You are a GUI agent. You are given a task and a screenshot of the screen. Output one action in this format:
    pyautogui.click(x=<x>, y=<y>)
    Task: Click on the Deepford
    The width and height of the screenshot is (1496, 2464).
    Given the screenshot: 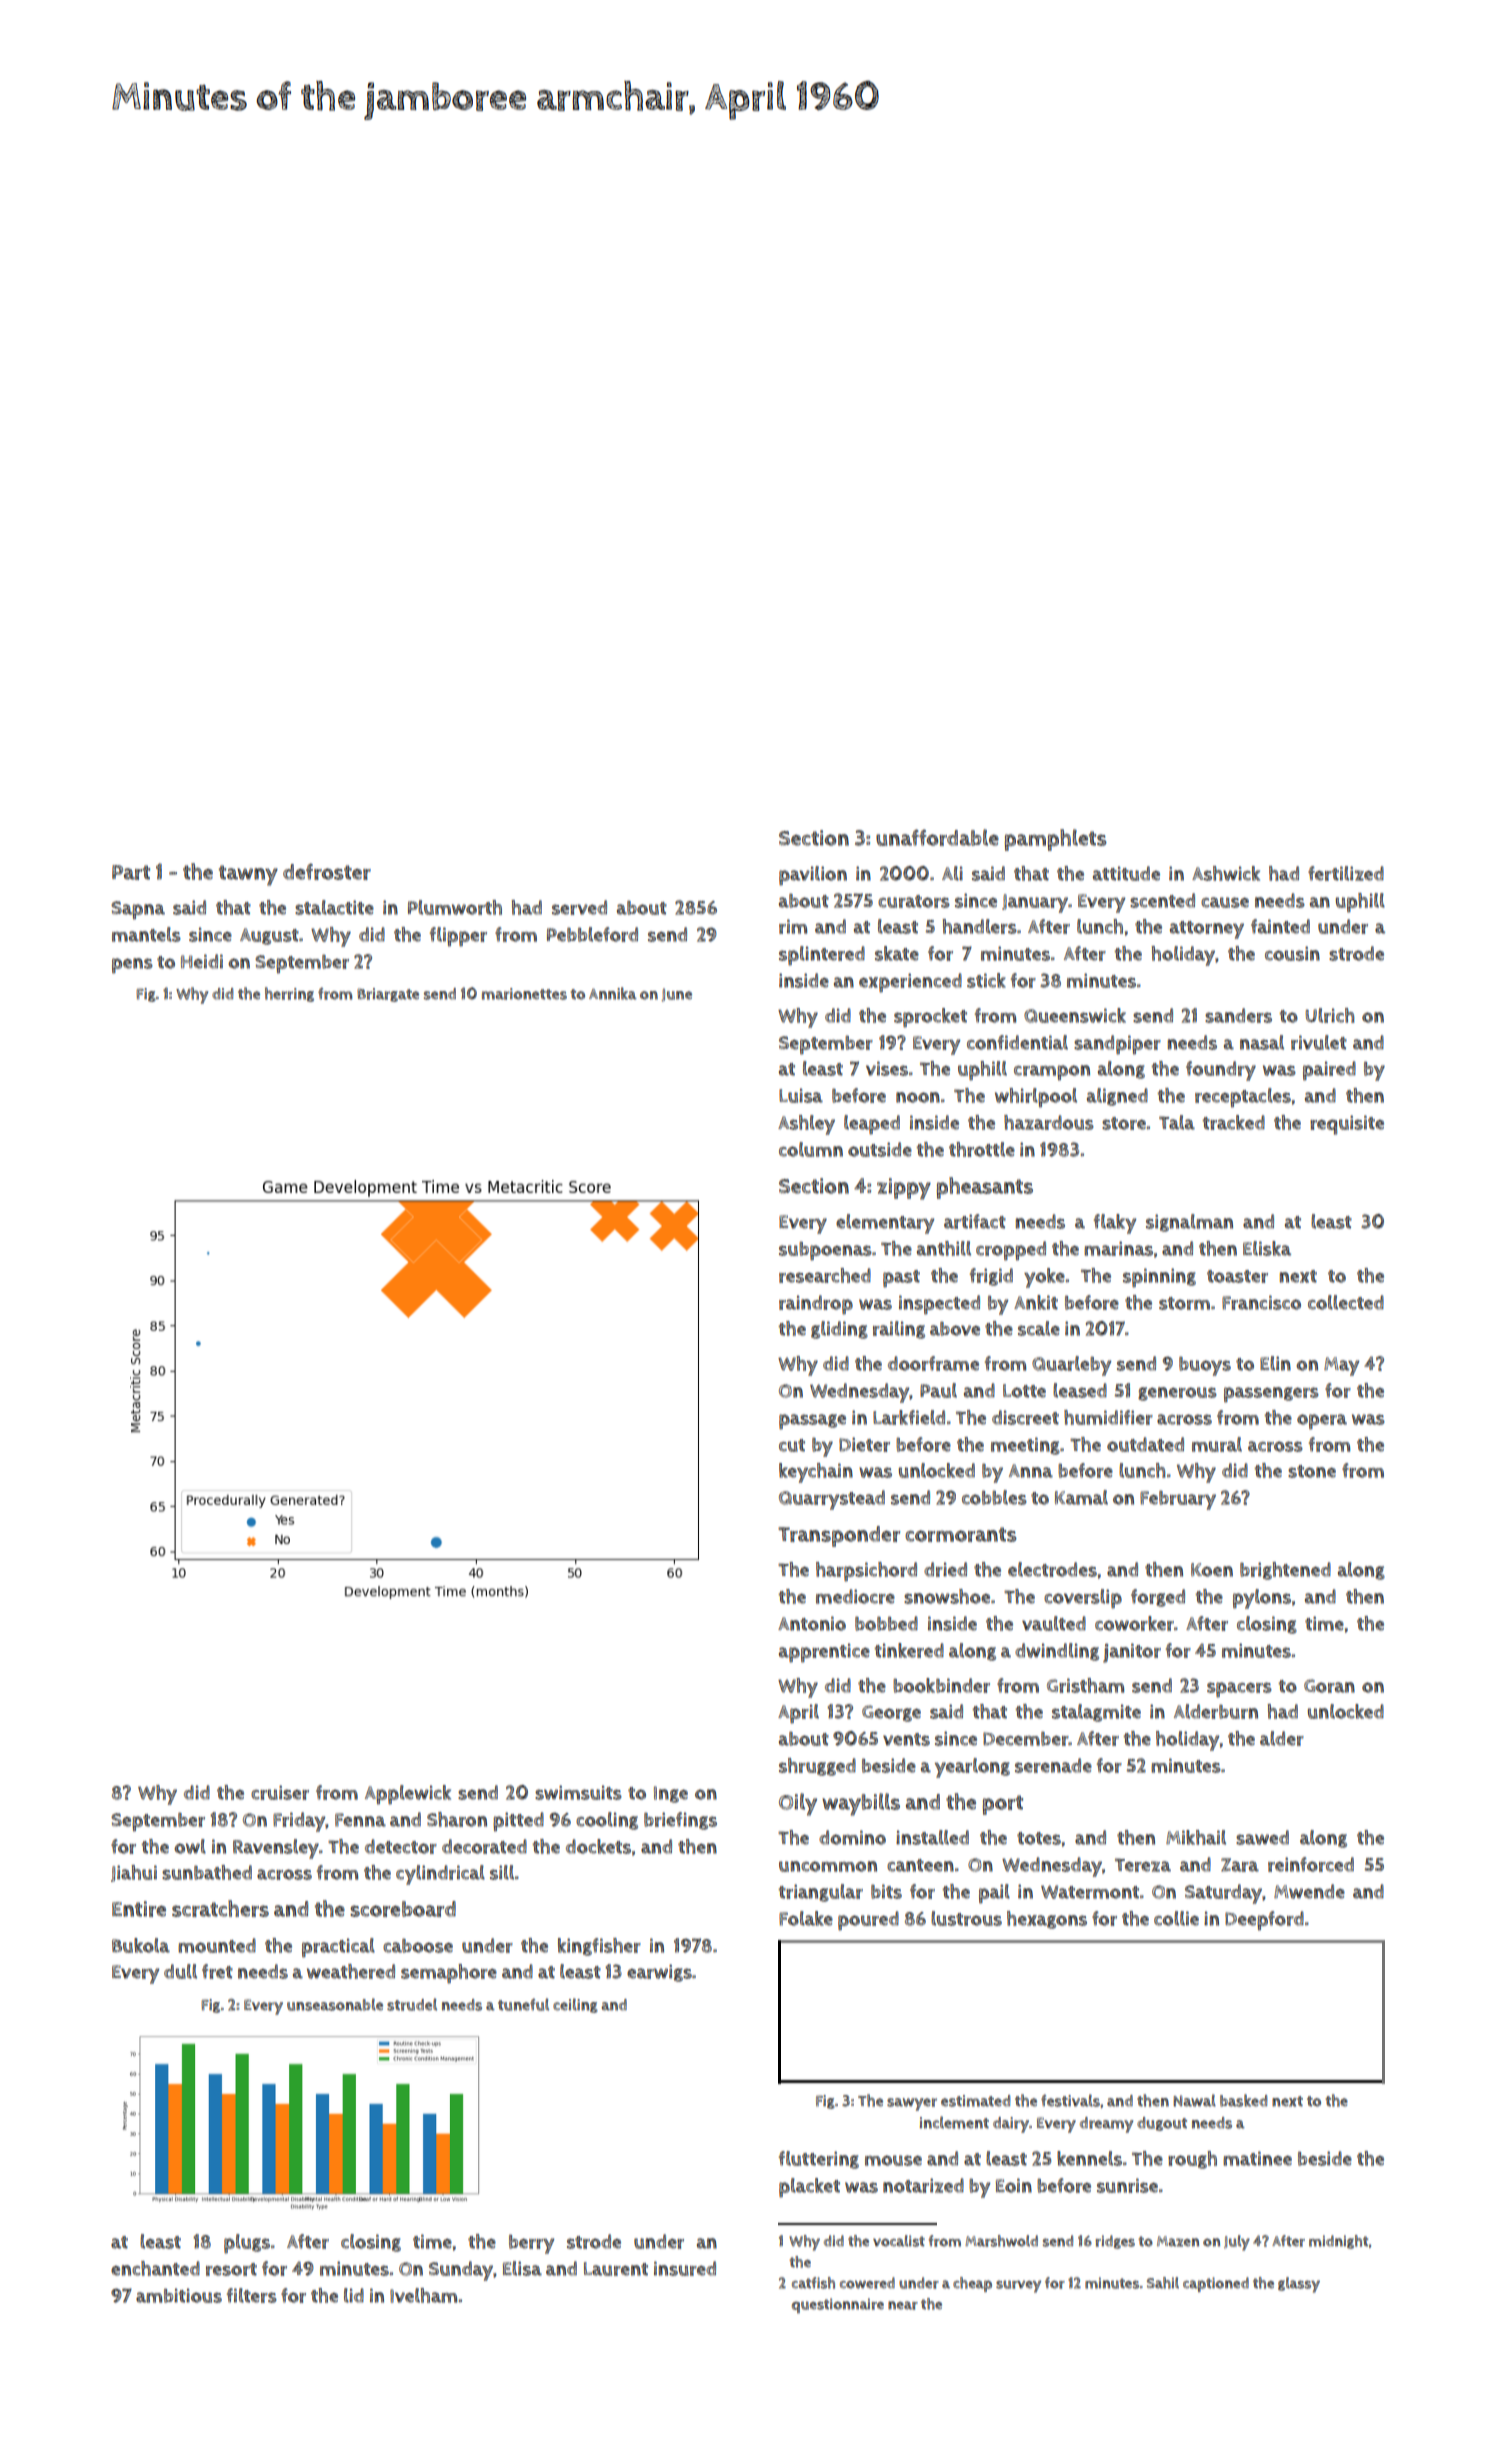 What is the action you would take?
    pyautogui.click(x=1264, y=1921)
